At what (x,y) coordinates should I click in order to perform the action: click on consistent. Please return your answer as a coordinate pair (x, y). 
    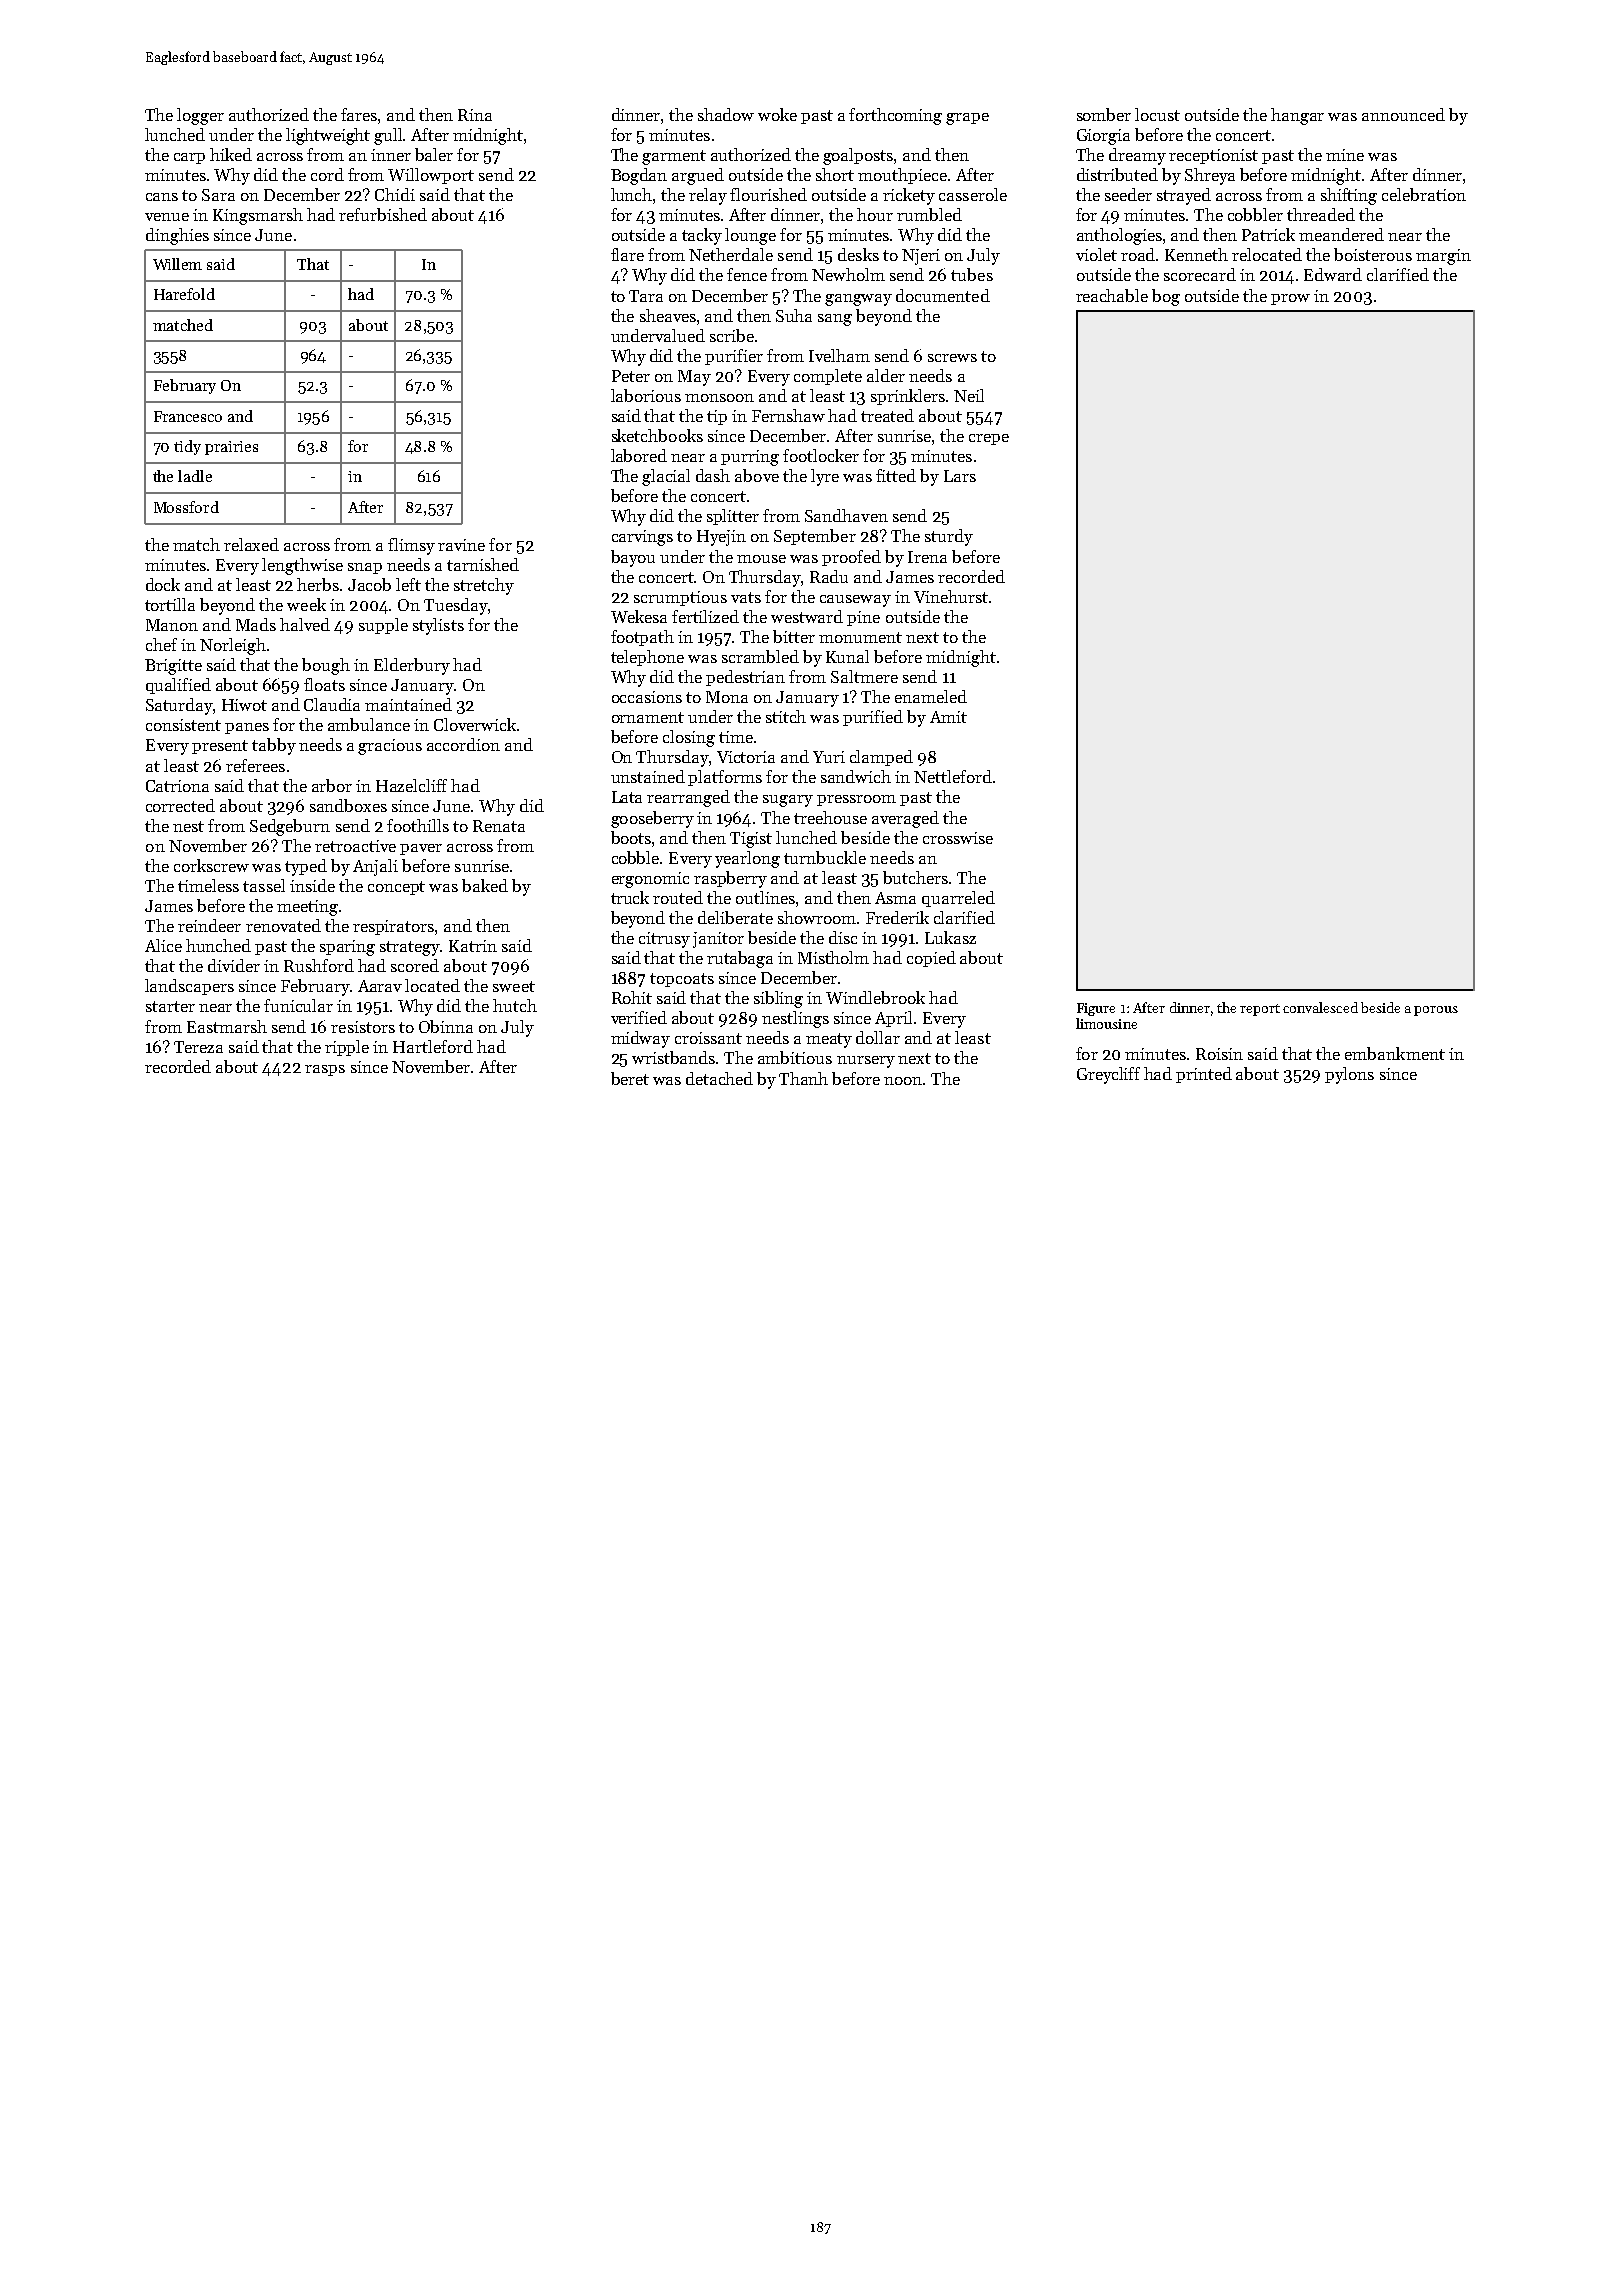
    Looking at the image, I should click on (183, 725).
